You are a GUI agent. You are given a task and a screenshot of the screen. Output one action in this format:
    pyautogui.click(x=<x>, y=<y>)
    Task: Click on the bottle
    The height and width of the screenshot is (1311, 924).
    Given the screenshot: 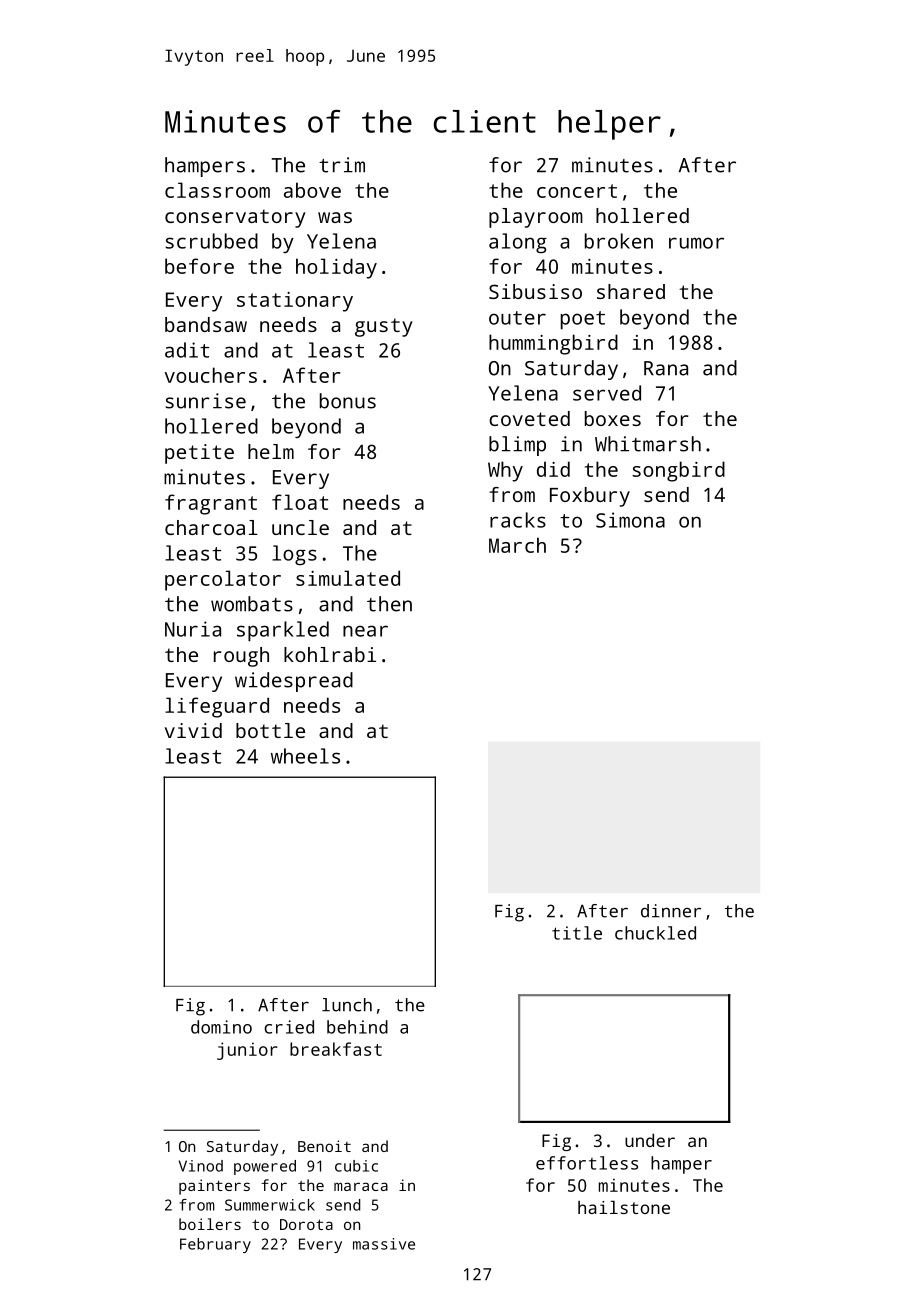 What is the action you would take?
    pyautogui.click(x=270, y=730)
